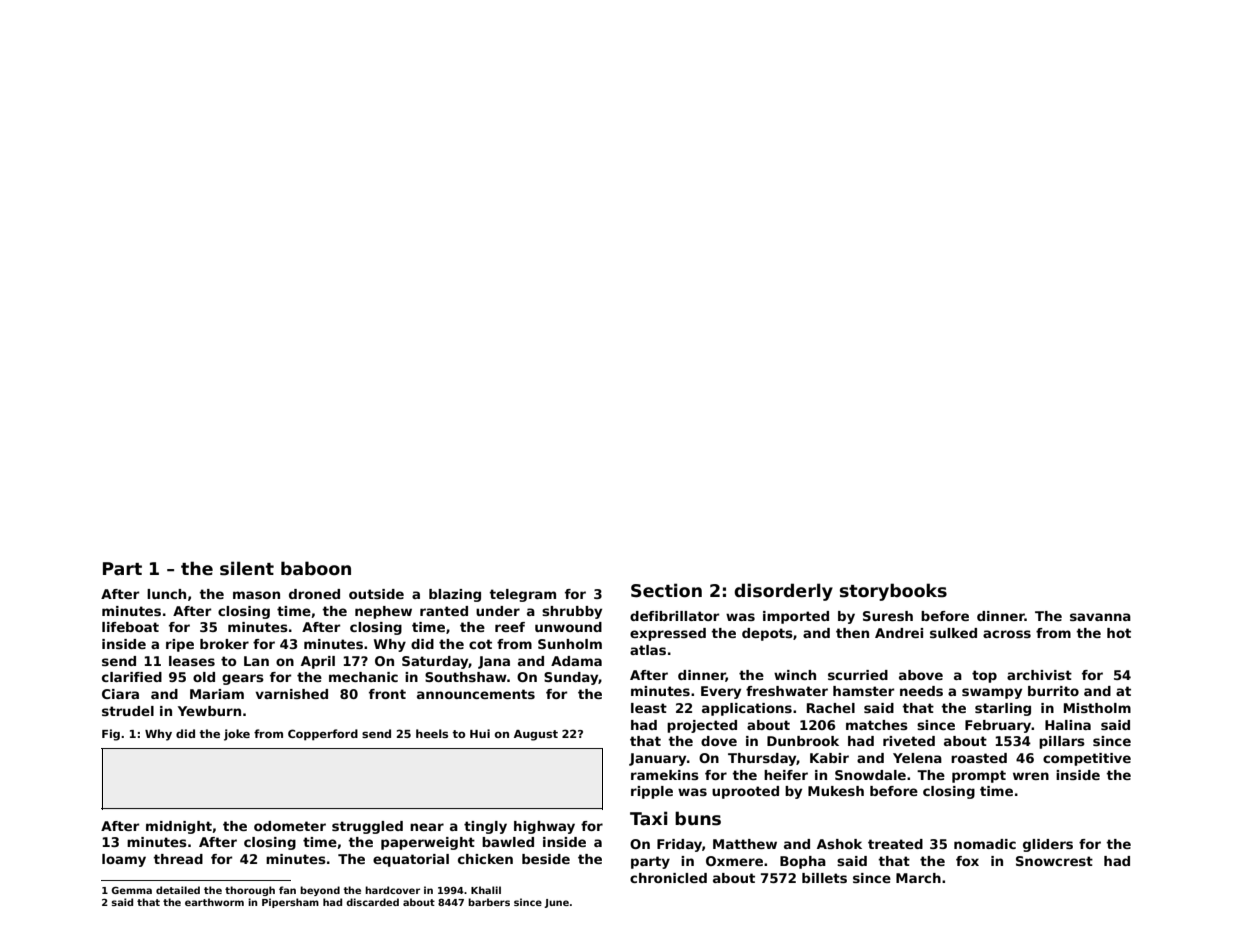 The image size is (1233, 952). What do you see at coordinates (893, 592) in the screenshot?
I see `storybooks` at bounding box center [893, 592].
